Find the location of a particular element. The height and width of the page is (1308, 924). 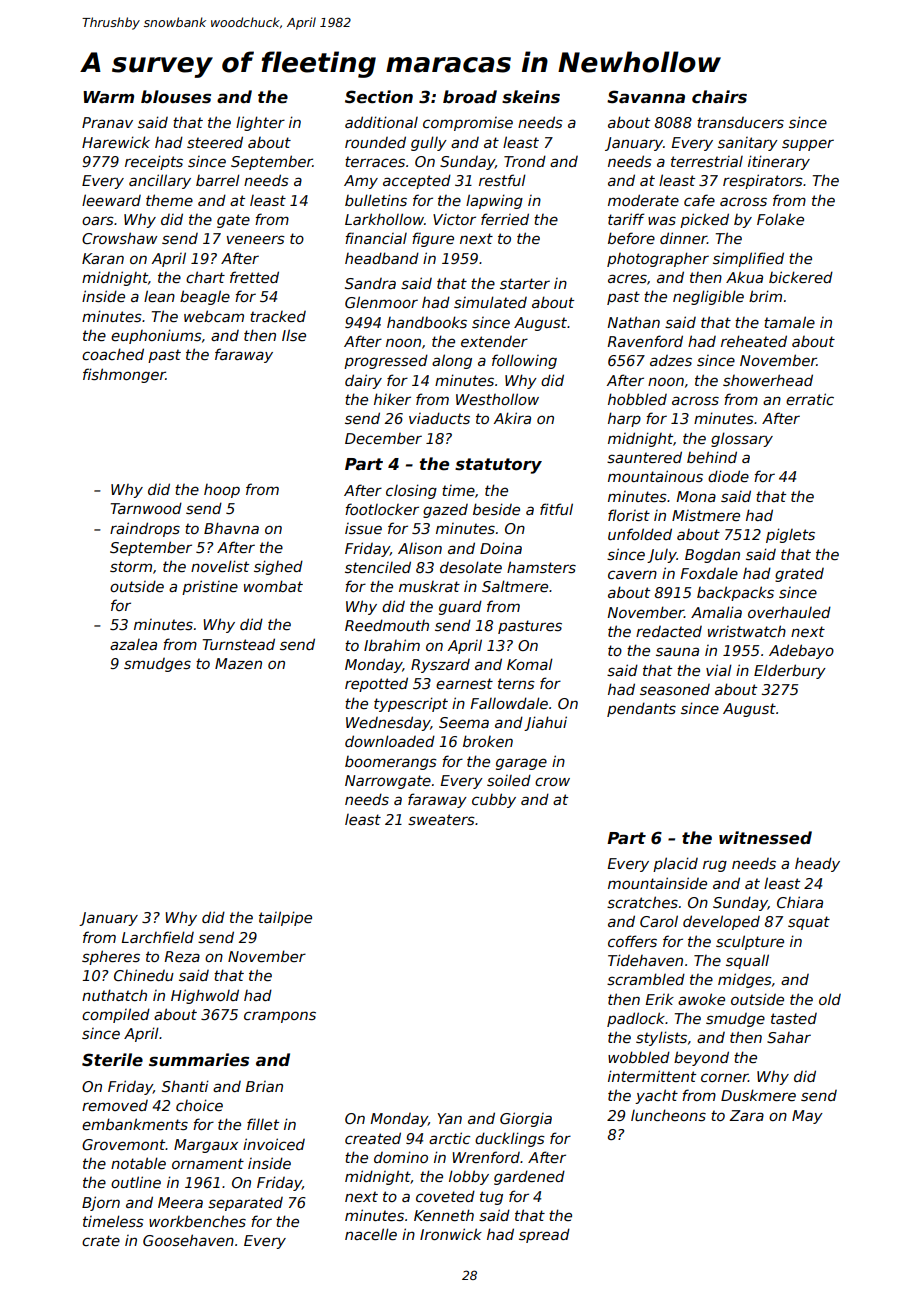

additional is located at coordinates (381, 122).
